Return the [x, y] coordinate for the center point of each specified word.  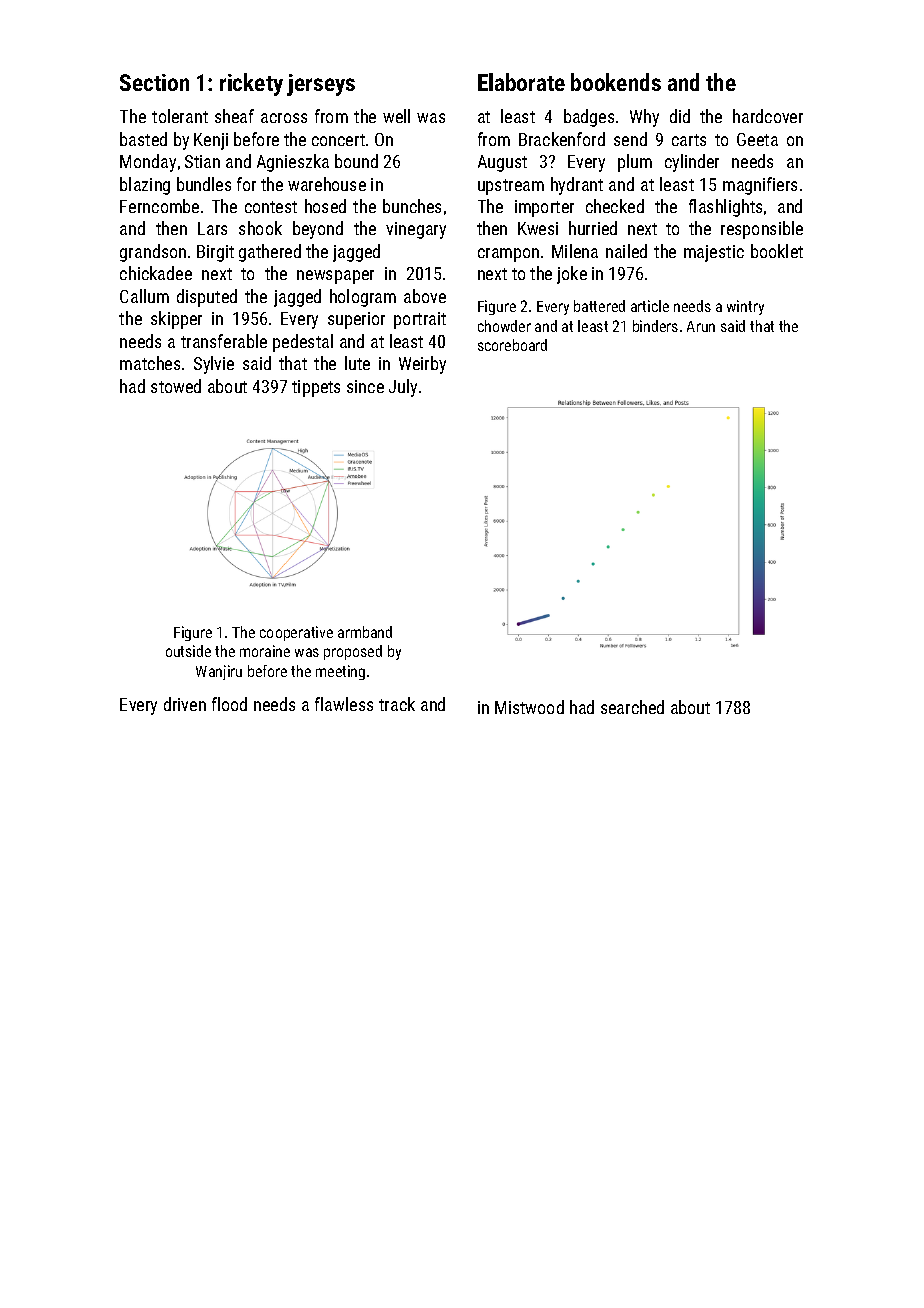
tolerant [180, 116]
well [396, 116]
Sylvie [214, 365]
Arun [701, 326]
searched [632, 707]
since [365, 386]
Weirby [422, 365]
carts [689, 140]
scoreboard [512, 345]
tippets [316, 388]
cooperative [296, 633]
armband [365, 632]
